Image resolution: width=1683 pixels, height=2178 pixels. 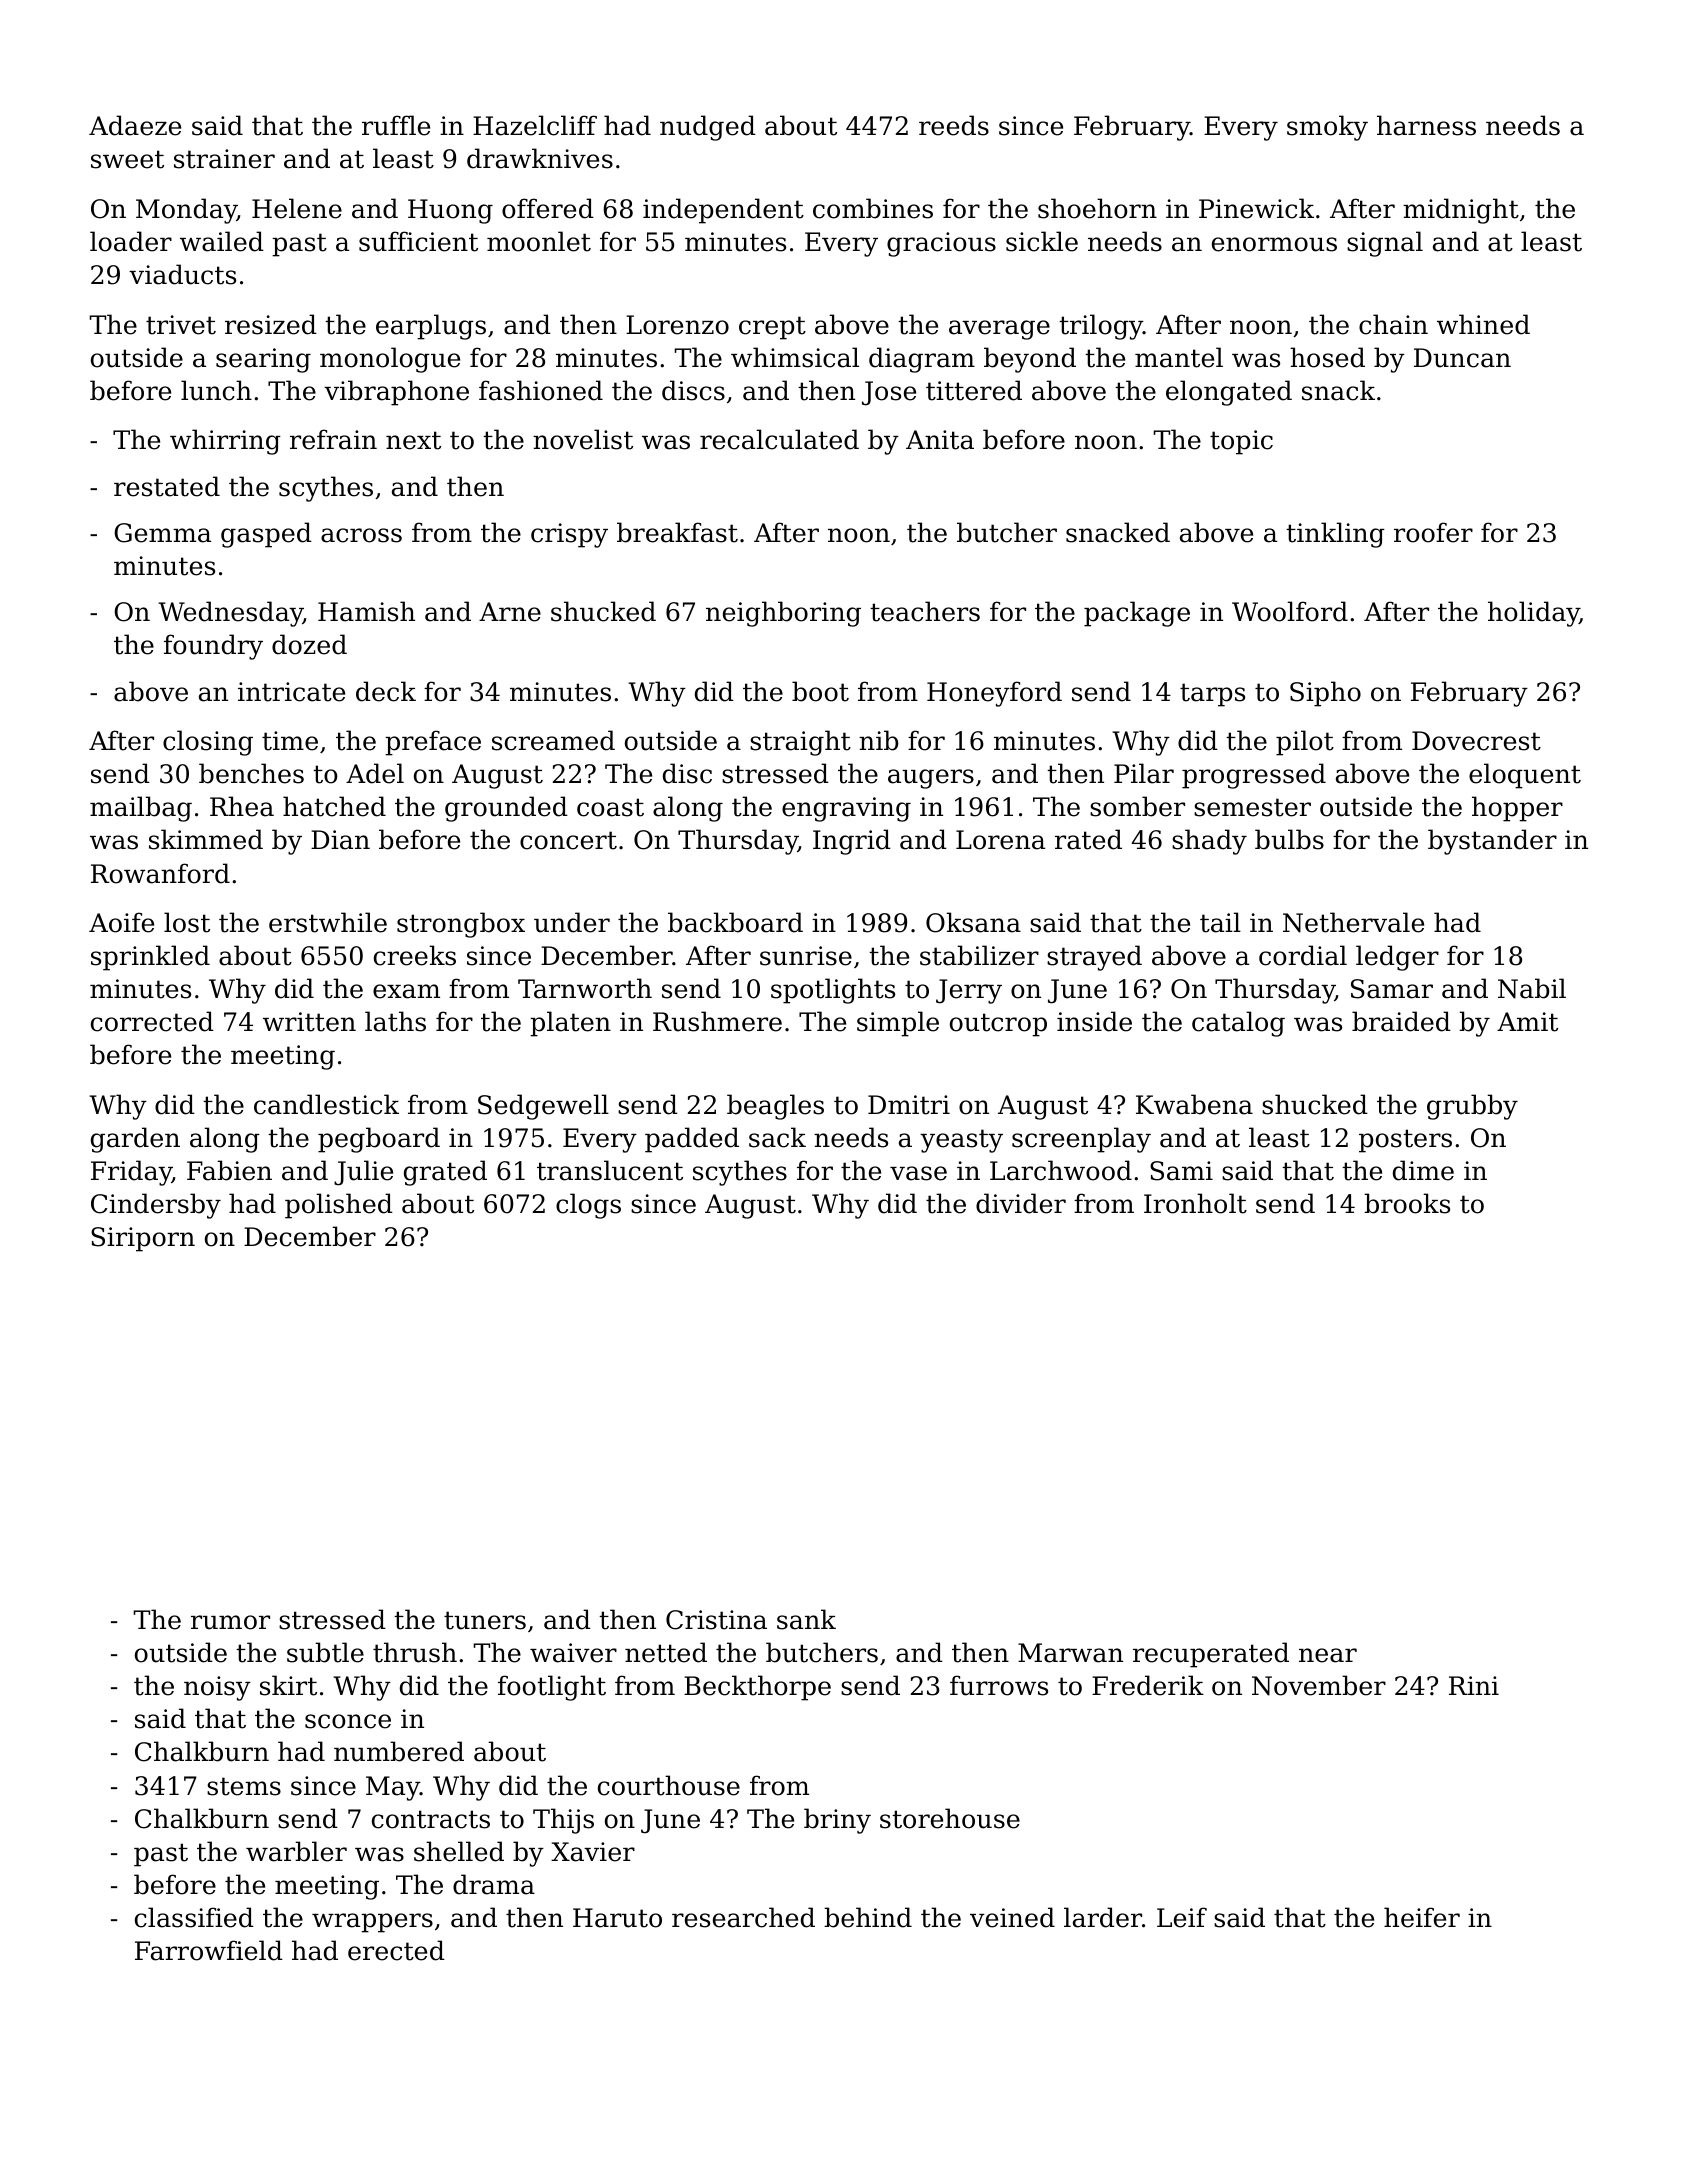 What do you see at coordinates (735, 922) in the screenshot?
I see `backboard` at bounding box center [735, 922].
